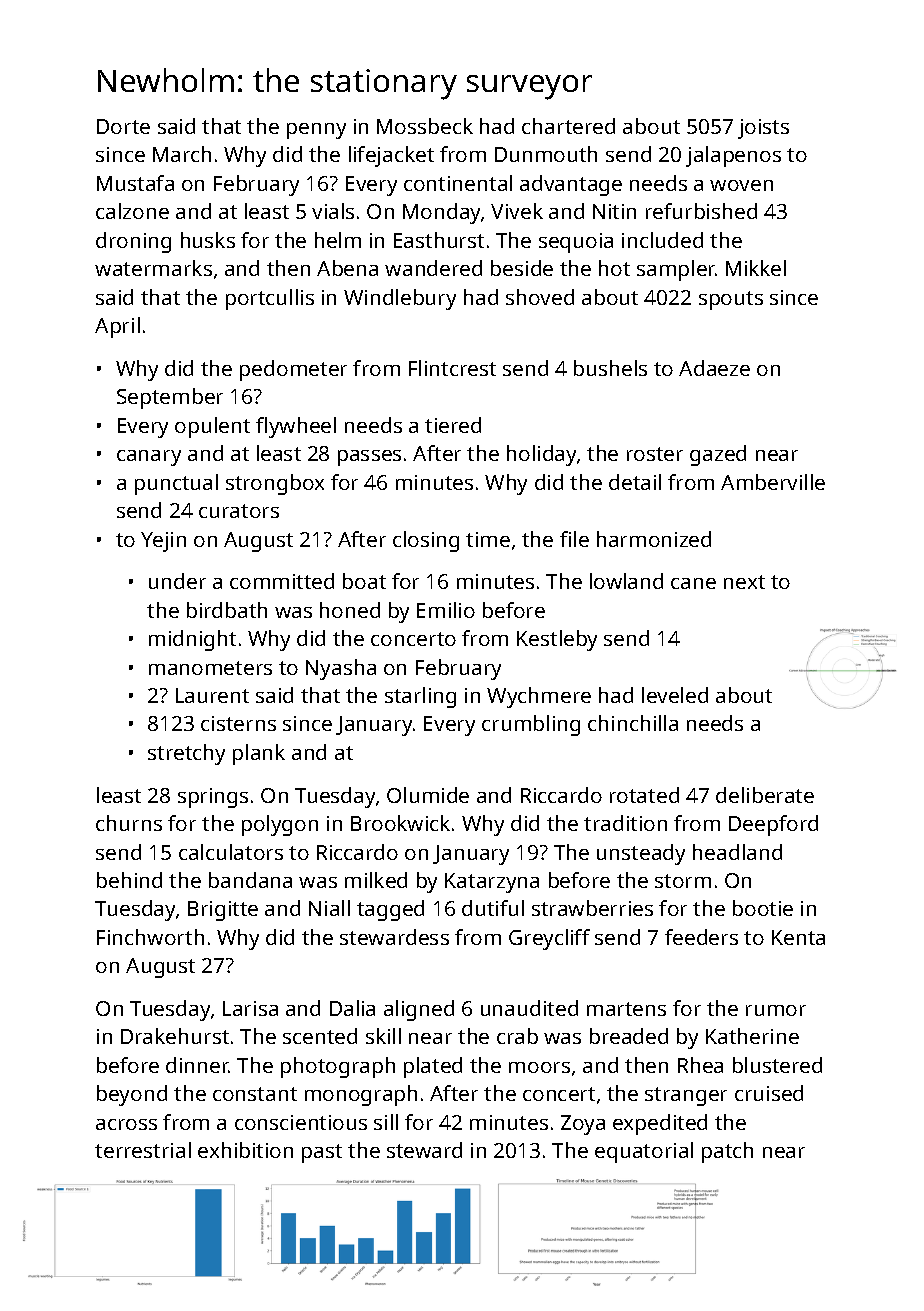  Describe the element at coordinates (641, 854) in the screenshot. I see `unsteady` at that location.
